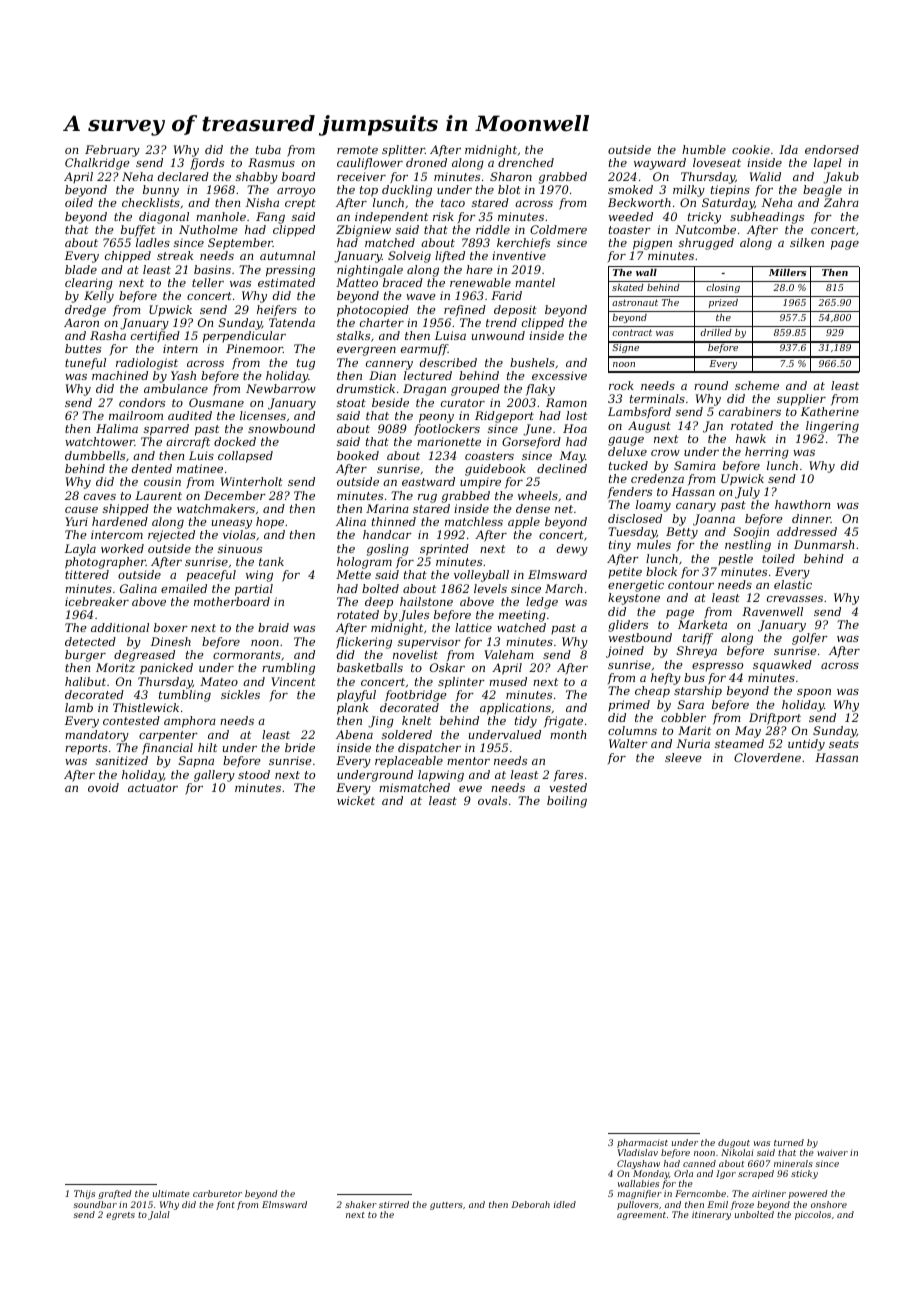  I want to click on Halima, so click(117, 428).
